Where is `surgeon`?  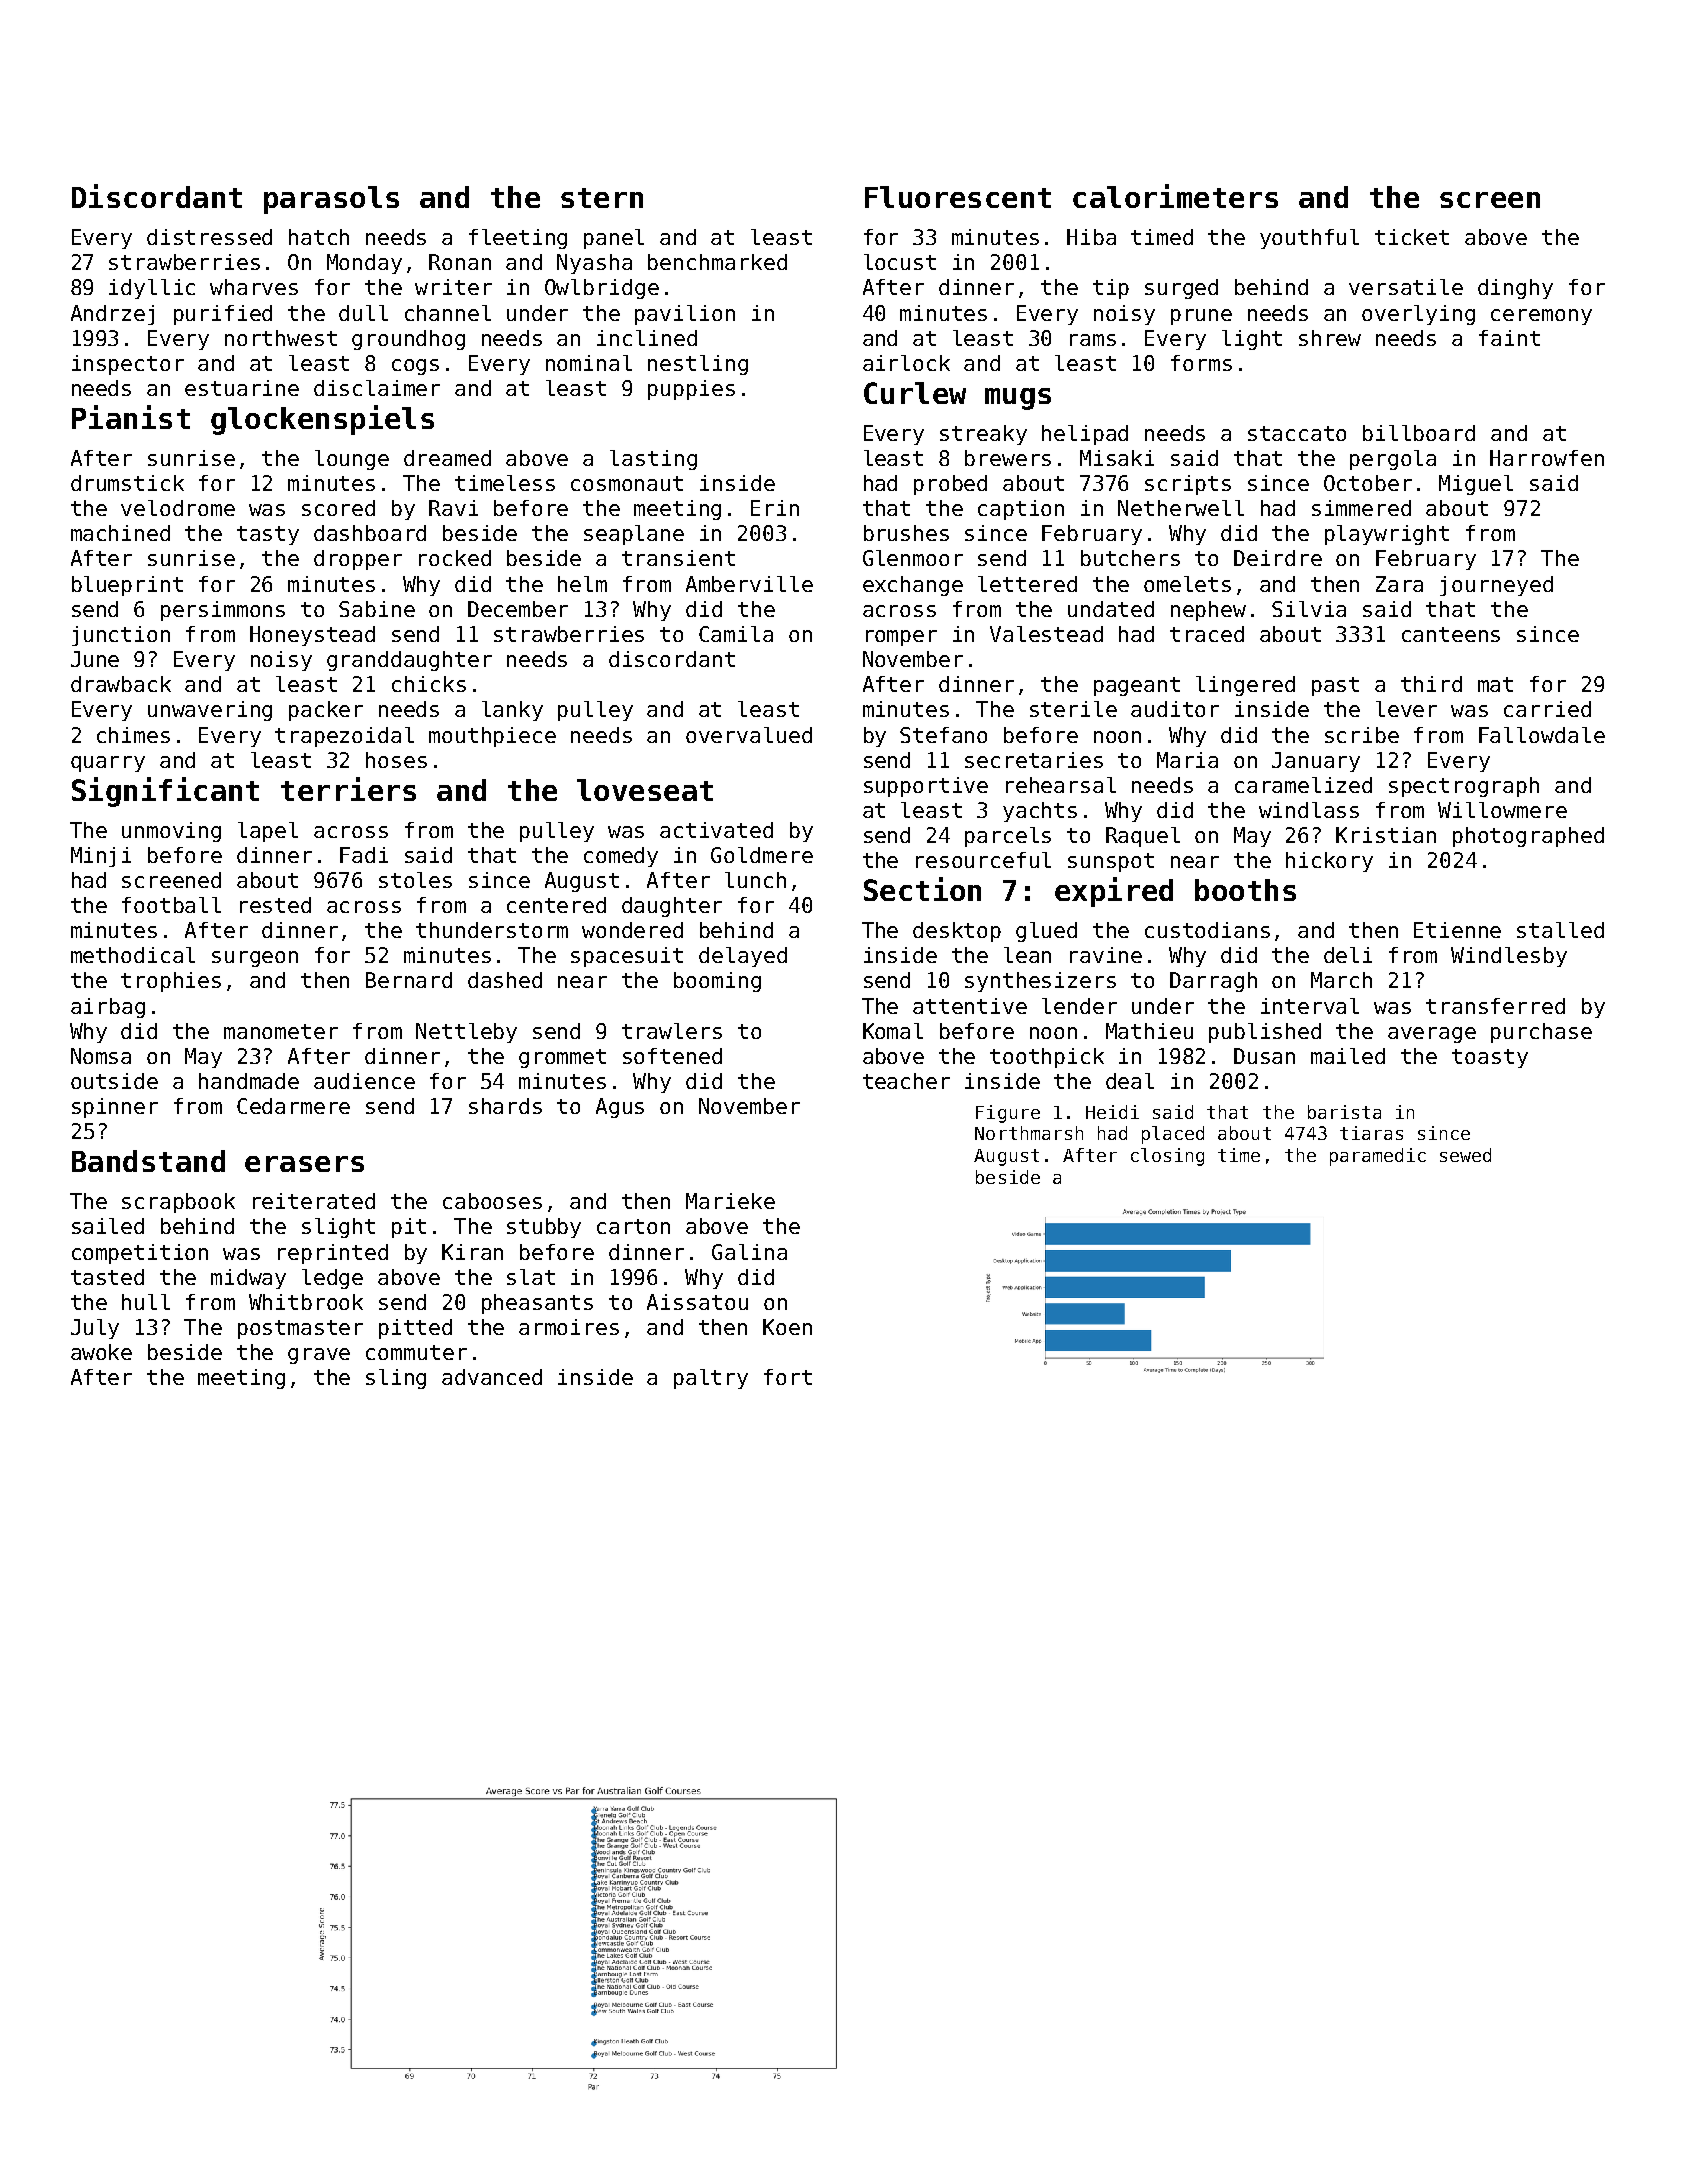 surgeon is located at coordinates (255, 959).
